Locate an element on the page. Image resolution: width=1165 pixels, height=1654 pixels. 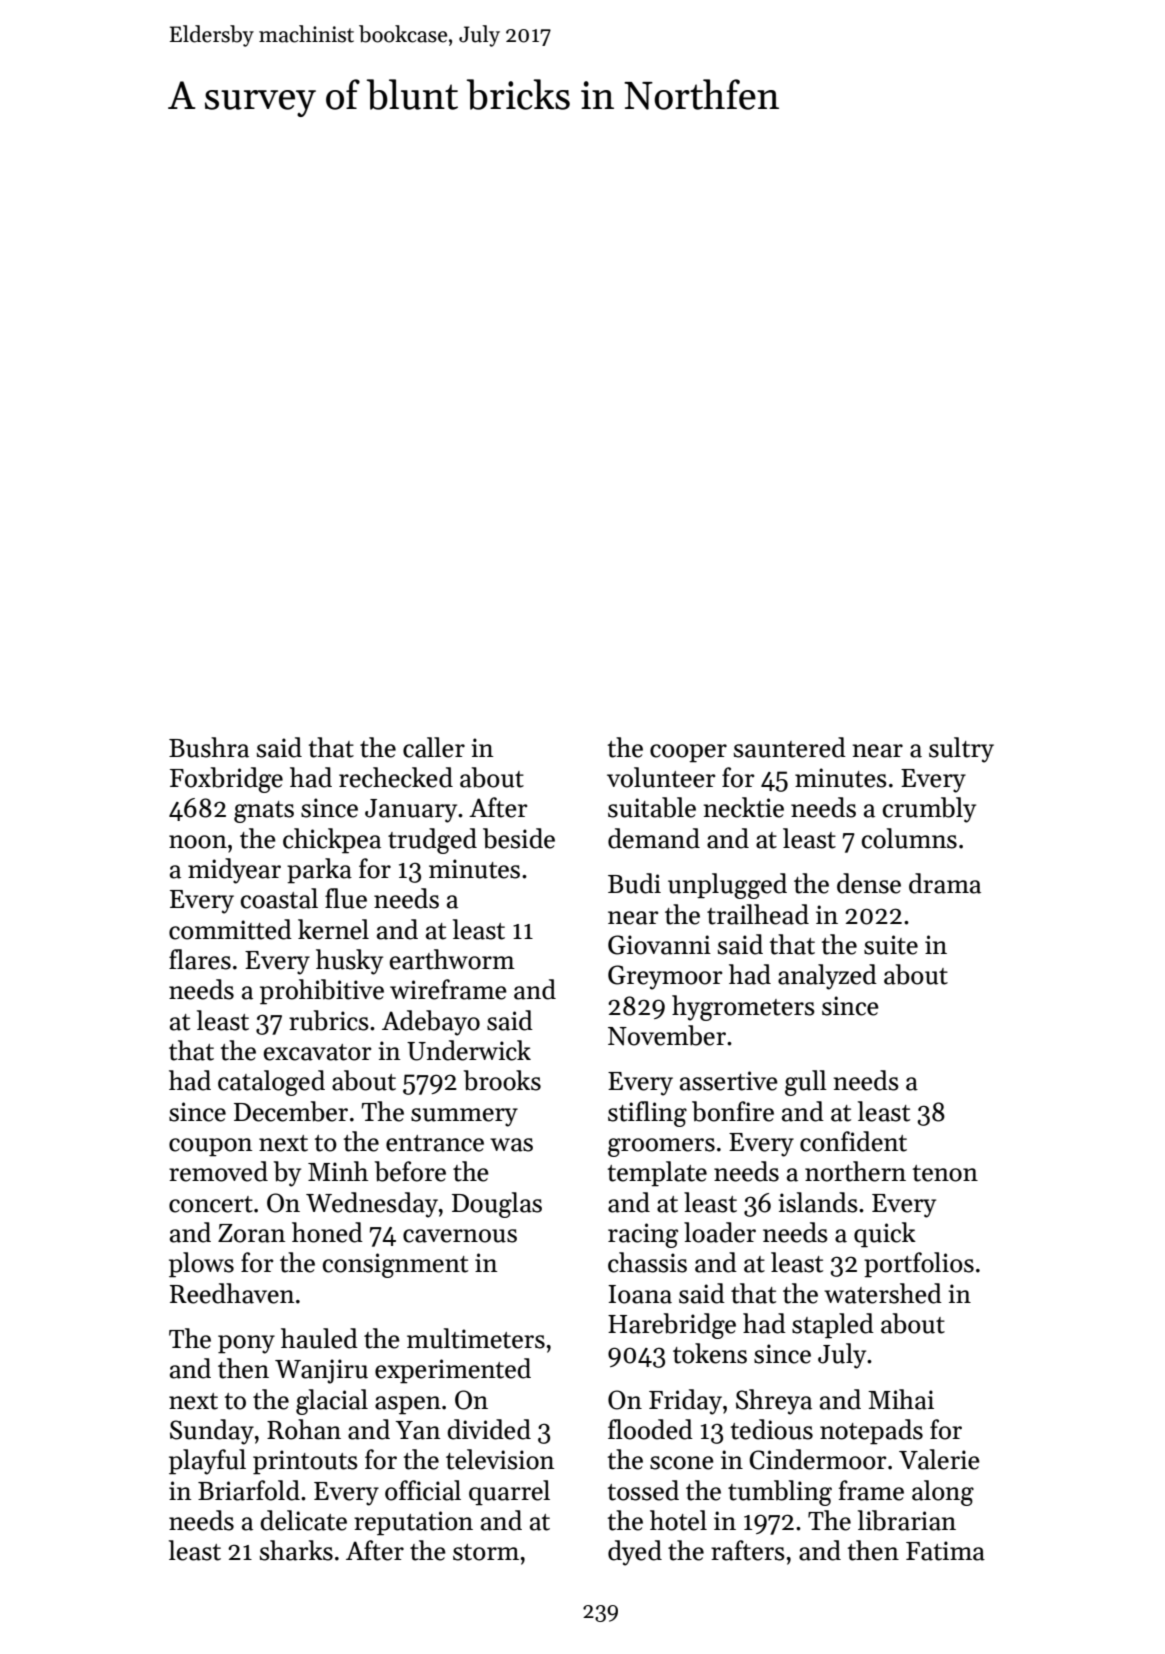
Bushra is located at coordinates (209, 747).
